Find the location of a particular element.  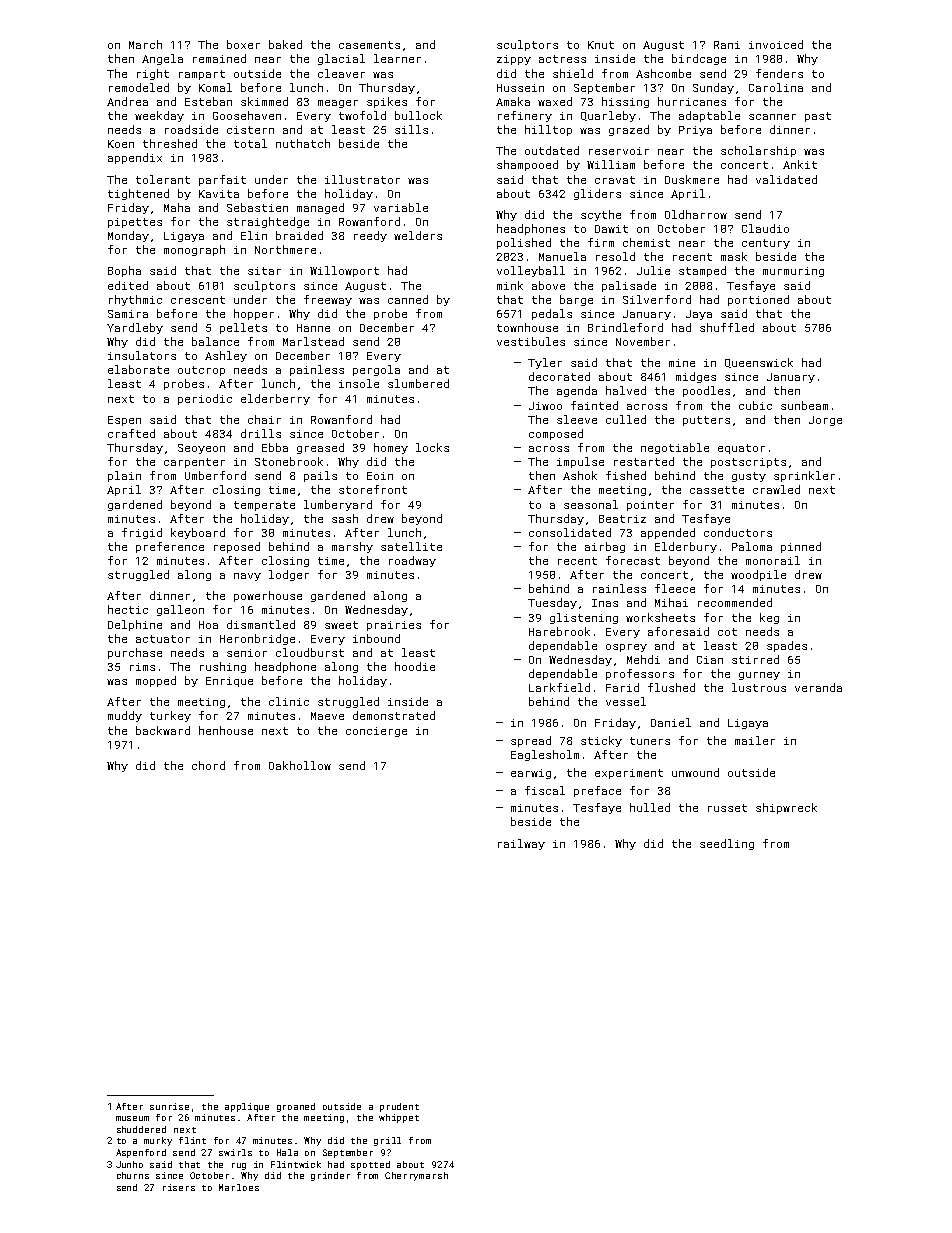

slumbered is located at coordinates (418, 383).
